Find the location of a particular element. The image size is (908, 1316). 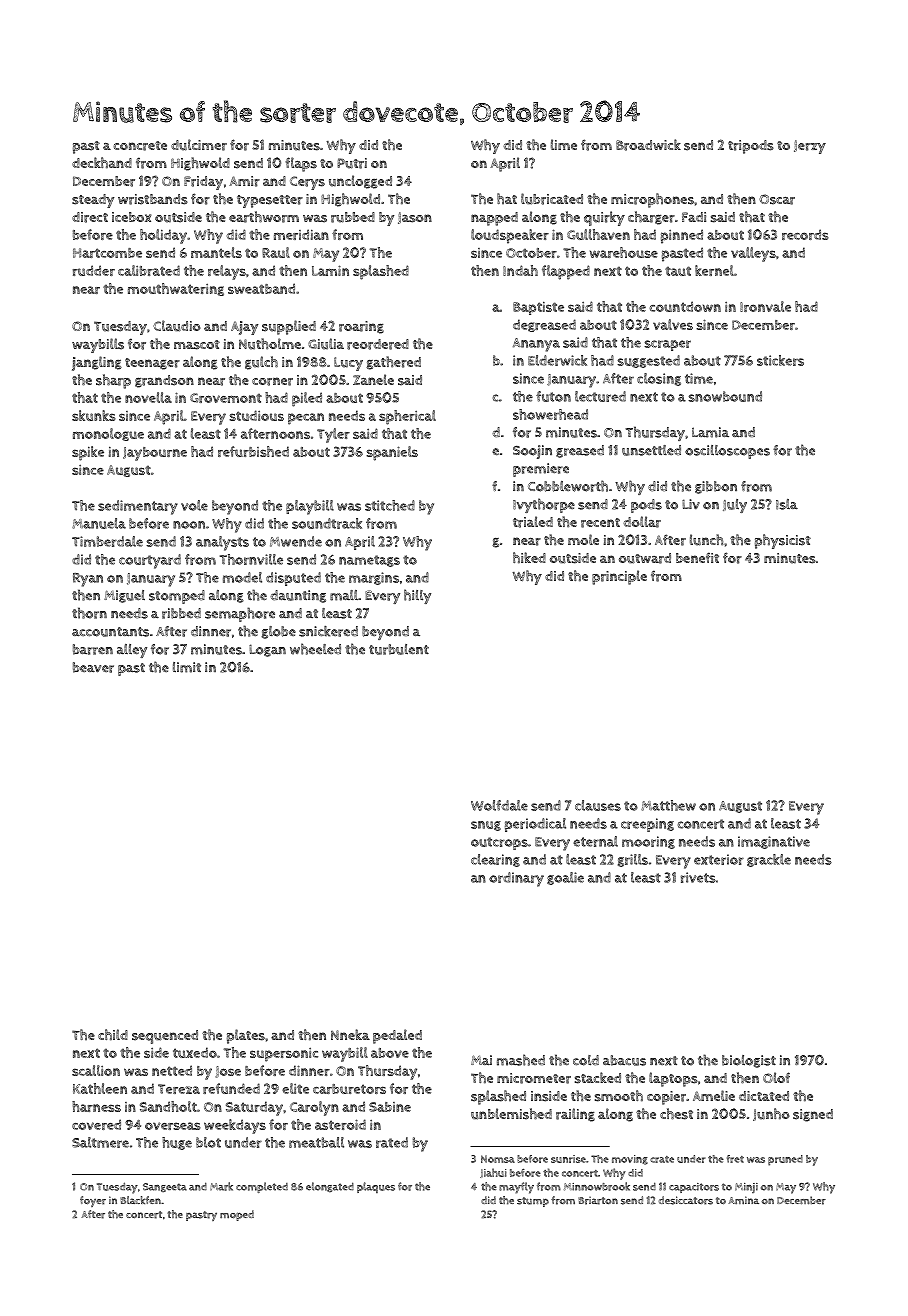

Raul is located at coordinates (276, 252).
